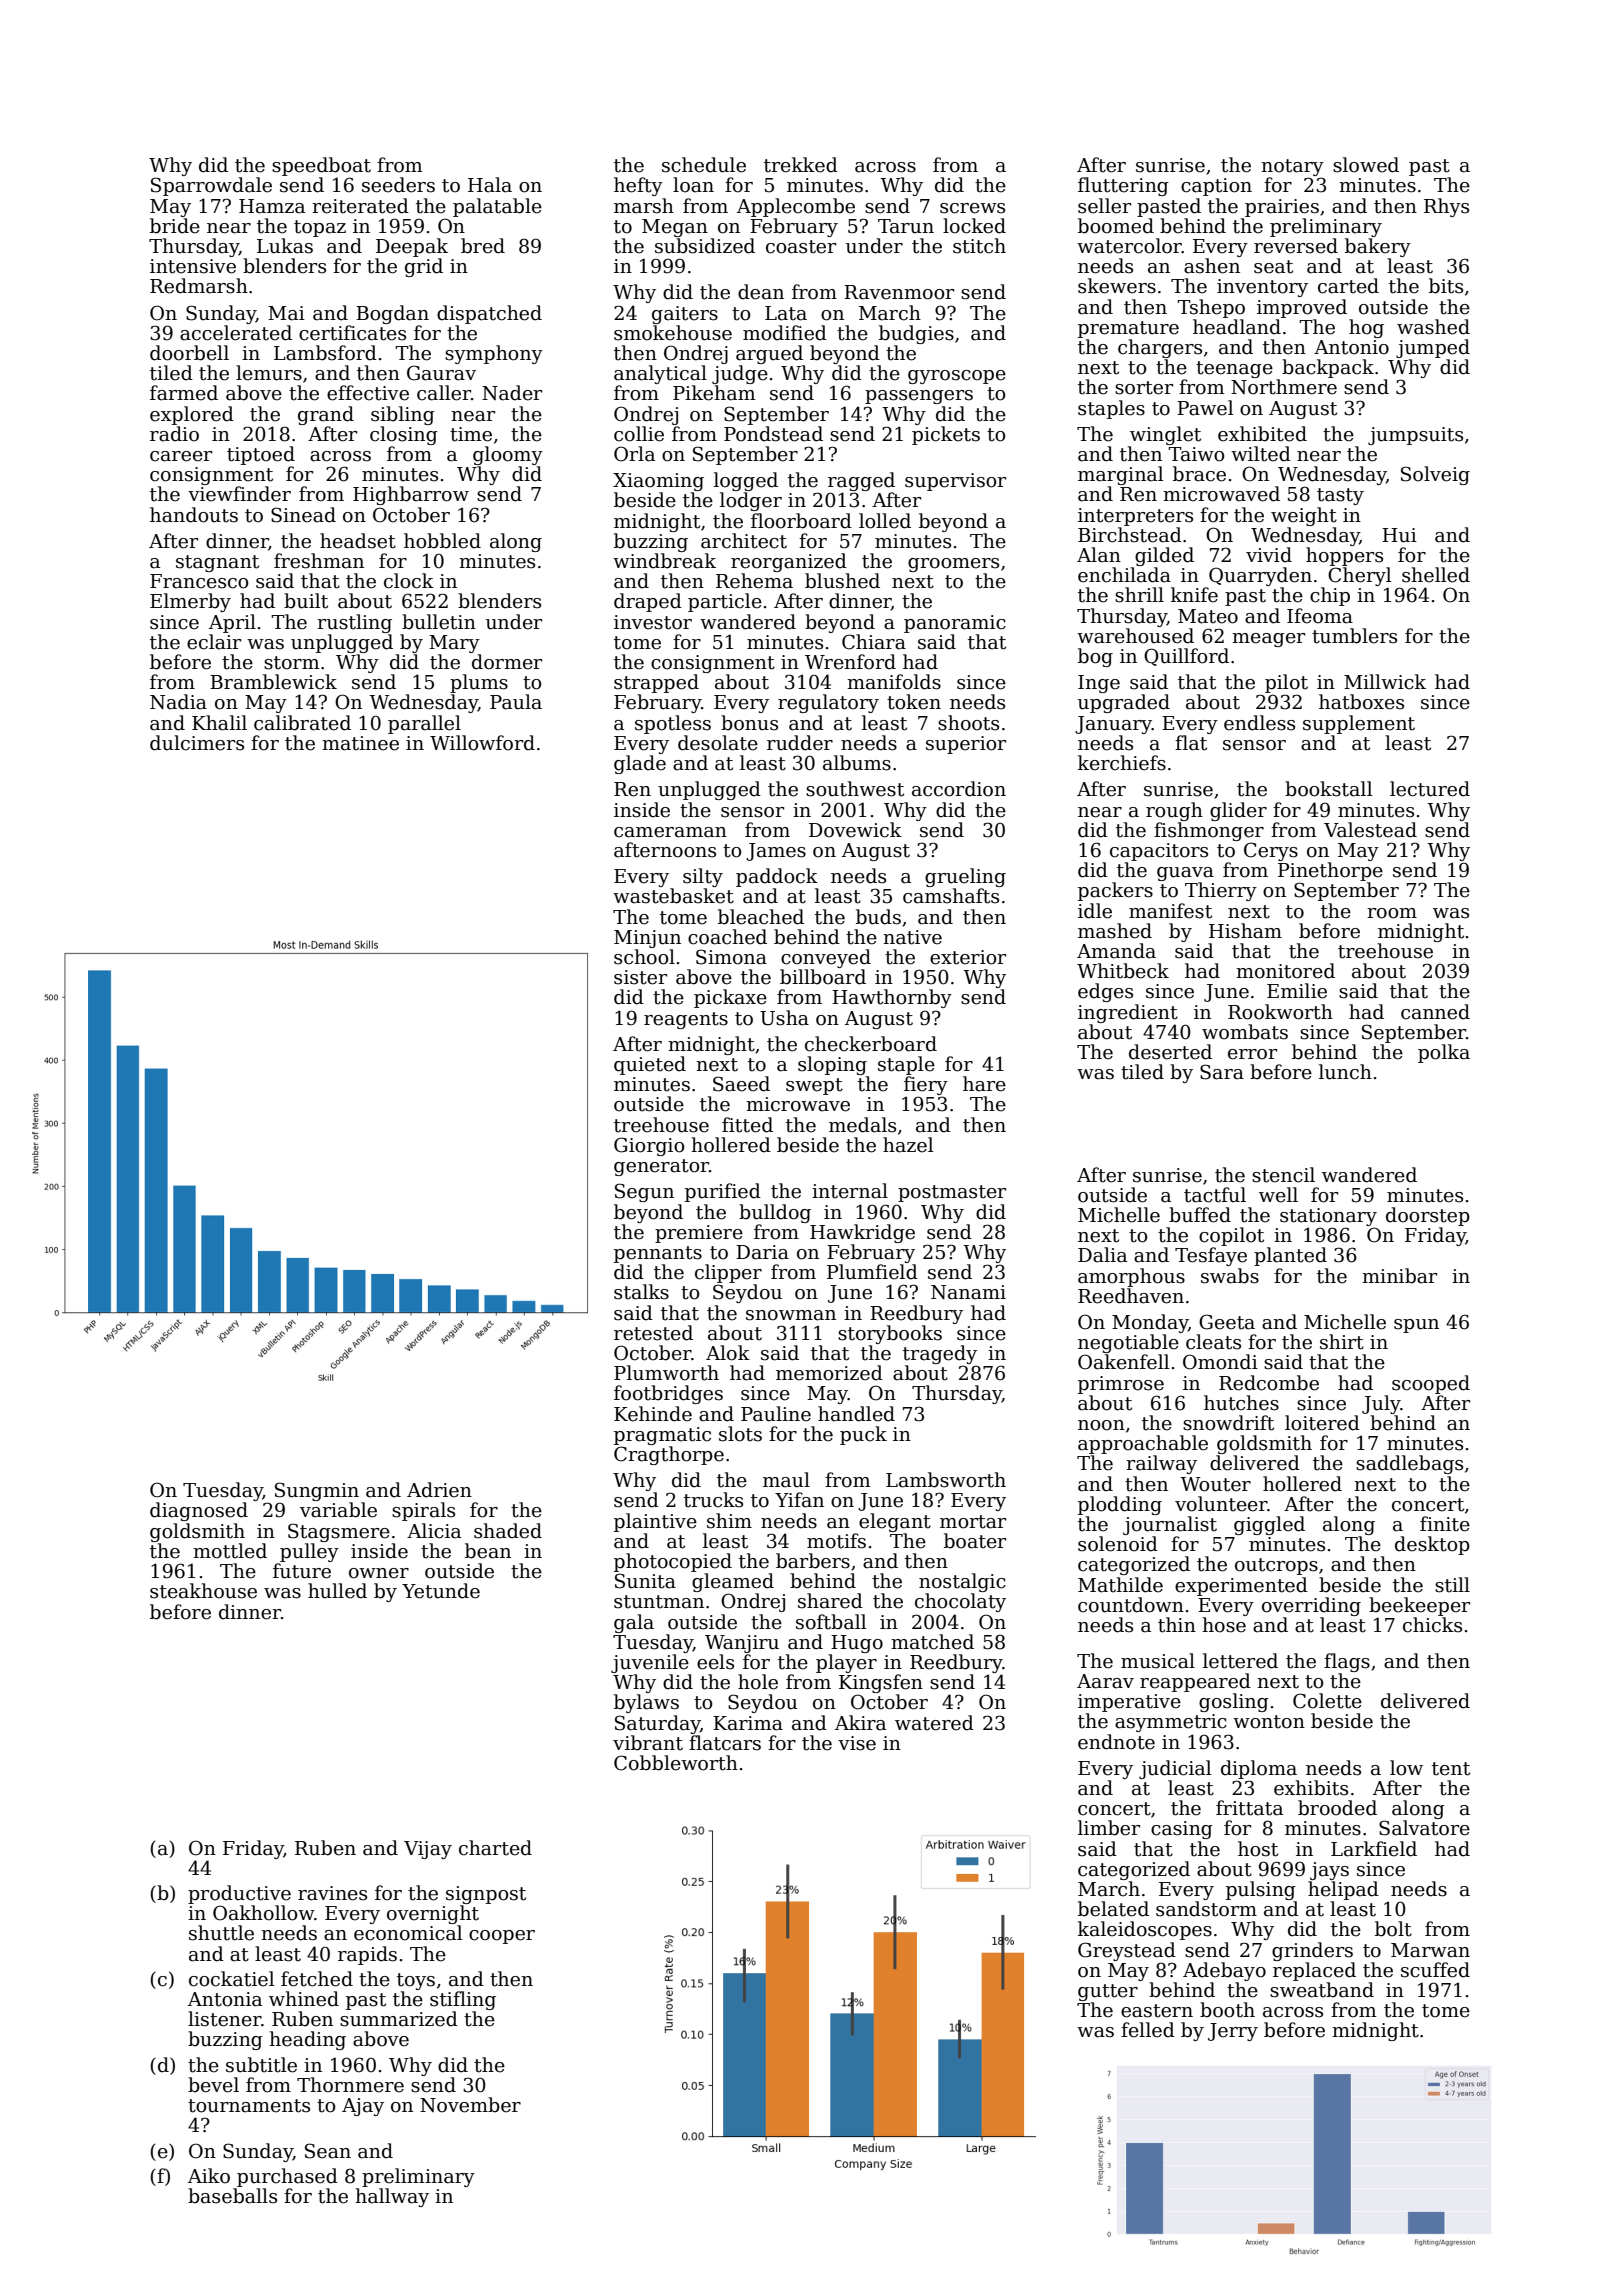 This screenshot has width=1620, height=2292. What do you see at coordinates (398, 185) in the screenshot?
I see `seeders` at bounding box center [398, 185].
